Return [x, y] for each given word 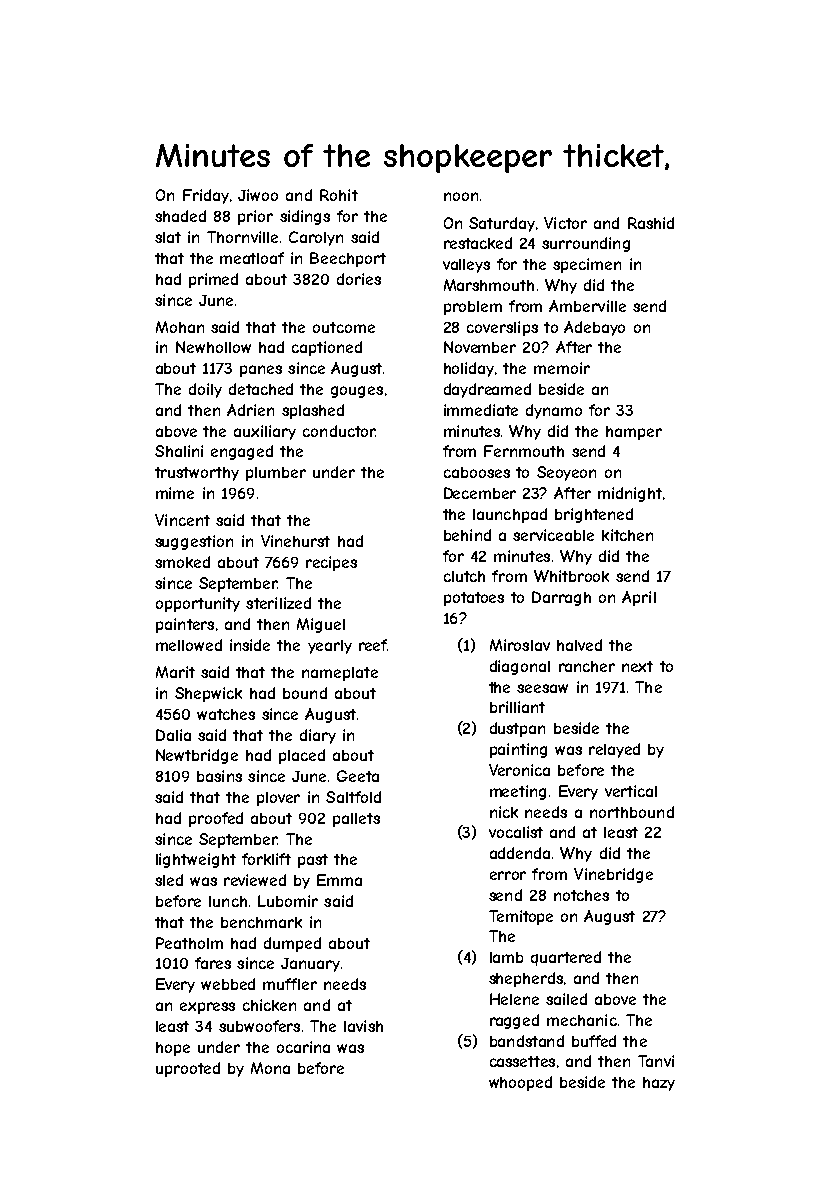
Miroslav [520, 645]
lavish [363, 1026]
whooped [520, 1083]
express [207, 1008]
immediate [481, 410]
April [639, 598]
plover [278, 799]
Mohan [180, 327]
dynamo [554, 411]
